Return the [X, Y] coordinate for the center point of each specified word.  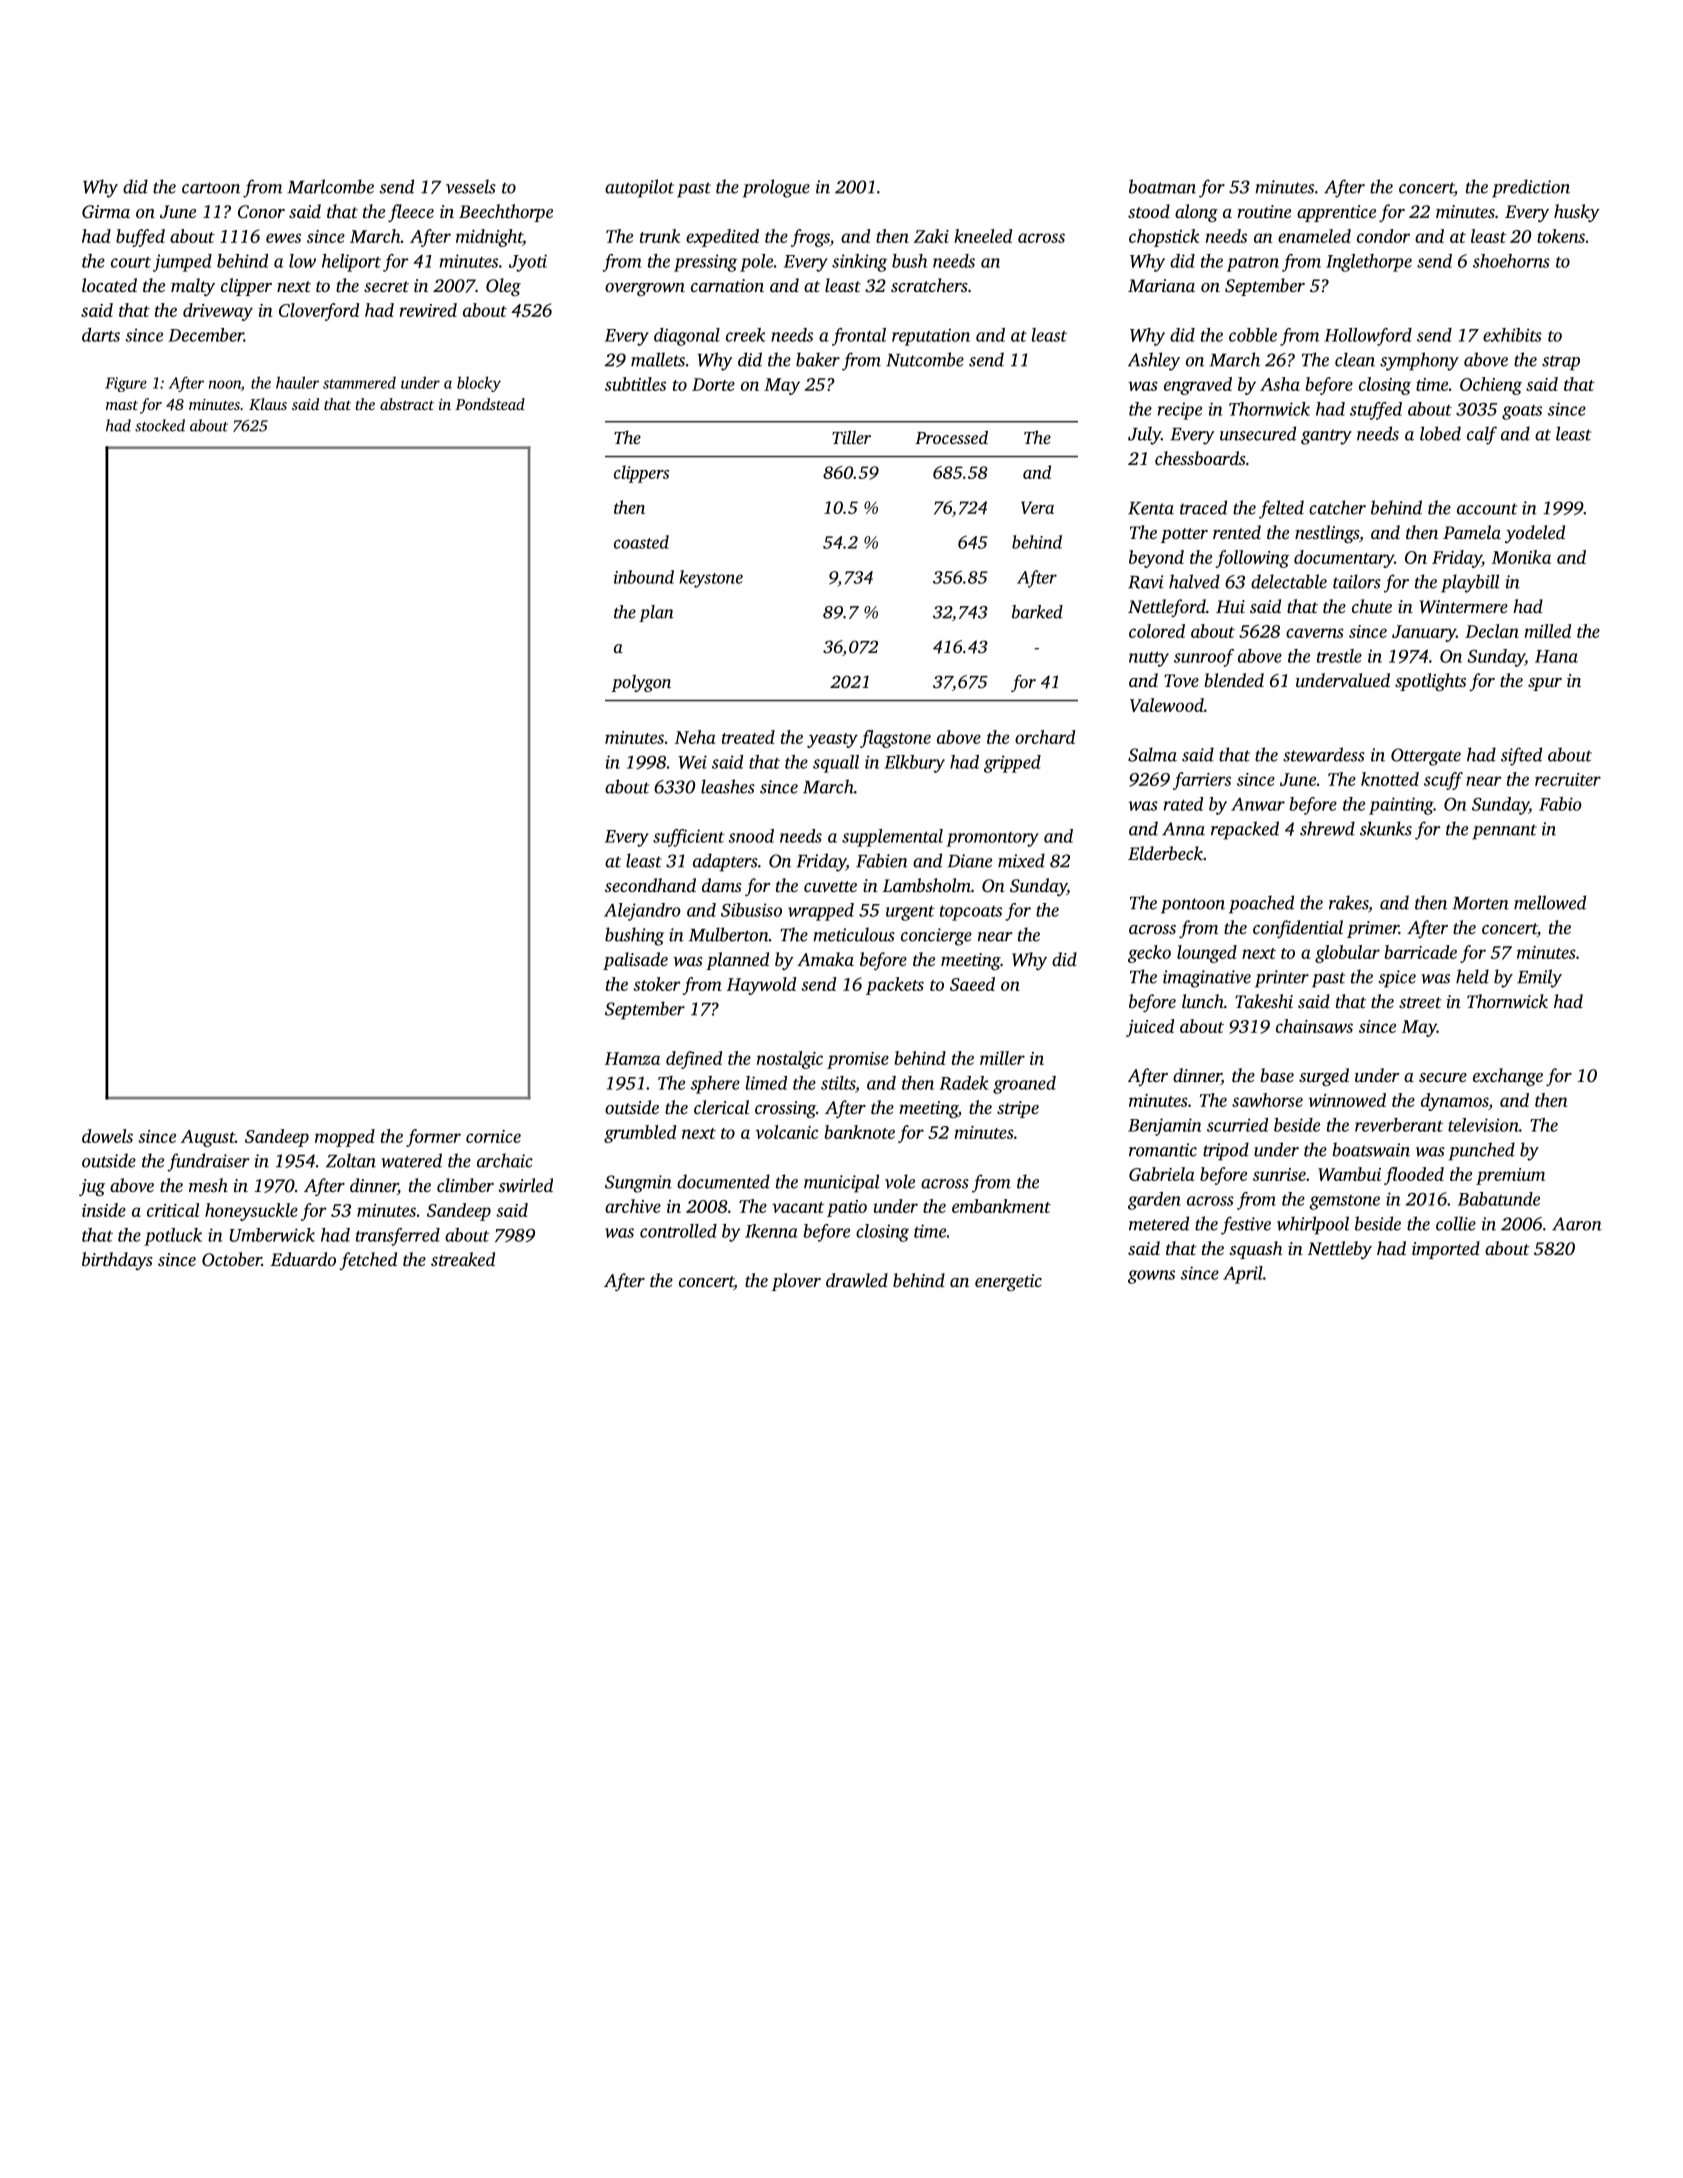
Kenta [1151, 508]
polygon [641, 683]
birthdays [117, 1261]
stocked [160, 425]
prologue [776, 188]
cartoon [211, 188]
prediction [1531, 188]
